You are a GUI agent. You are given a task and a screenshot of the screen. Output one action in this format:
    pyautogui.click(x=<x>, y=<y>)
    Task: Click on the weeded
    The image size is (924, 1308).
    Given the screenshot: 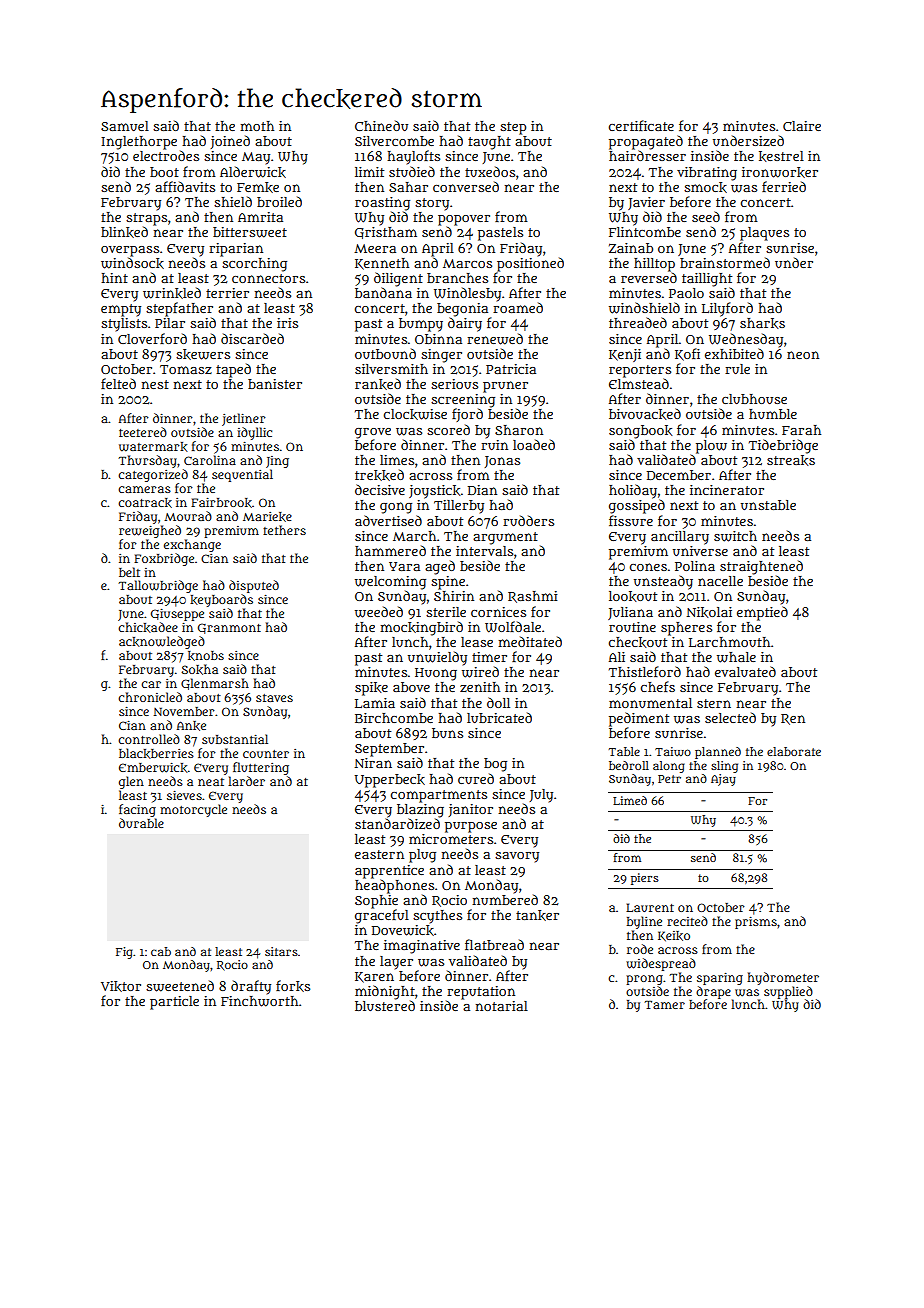 What is the action you would take?
    pyautogui.click(x=379, y=612)
